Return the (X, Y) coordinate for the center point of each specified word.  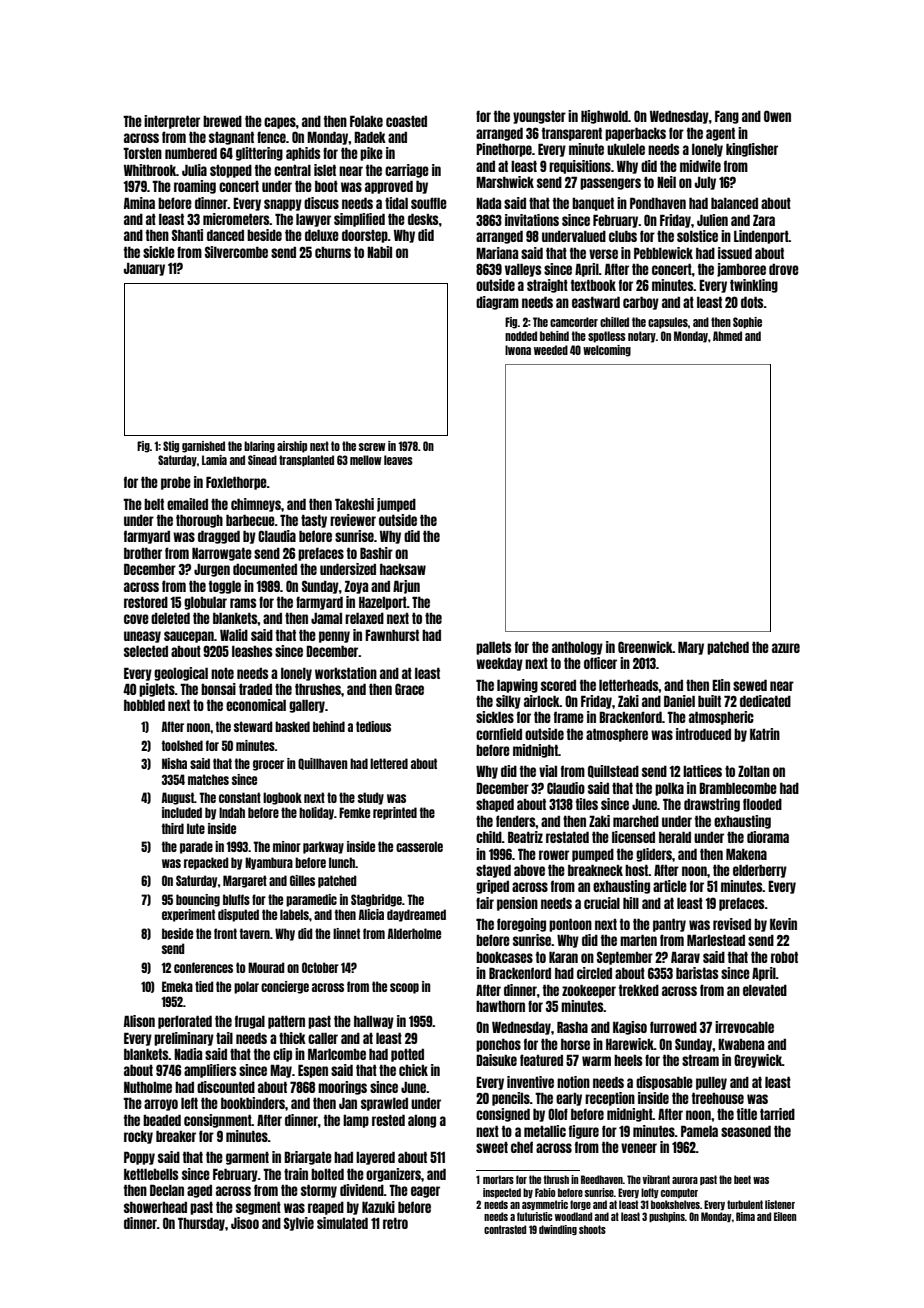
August (178, 798)
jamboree (741, 270)
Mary (691, 648)
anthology (577, 648)
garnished (203, 447)
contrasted (505, 1229)
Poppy (139, 1158)
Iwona (518, 350)
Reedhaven (602, 1179)
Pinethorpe (504, 150)
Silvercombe (236, 252)
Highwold (604, 117)
